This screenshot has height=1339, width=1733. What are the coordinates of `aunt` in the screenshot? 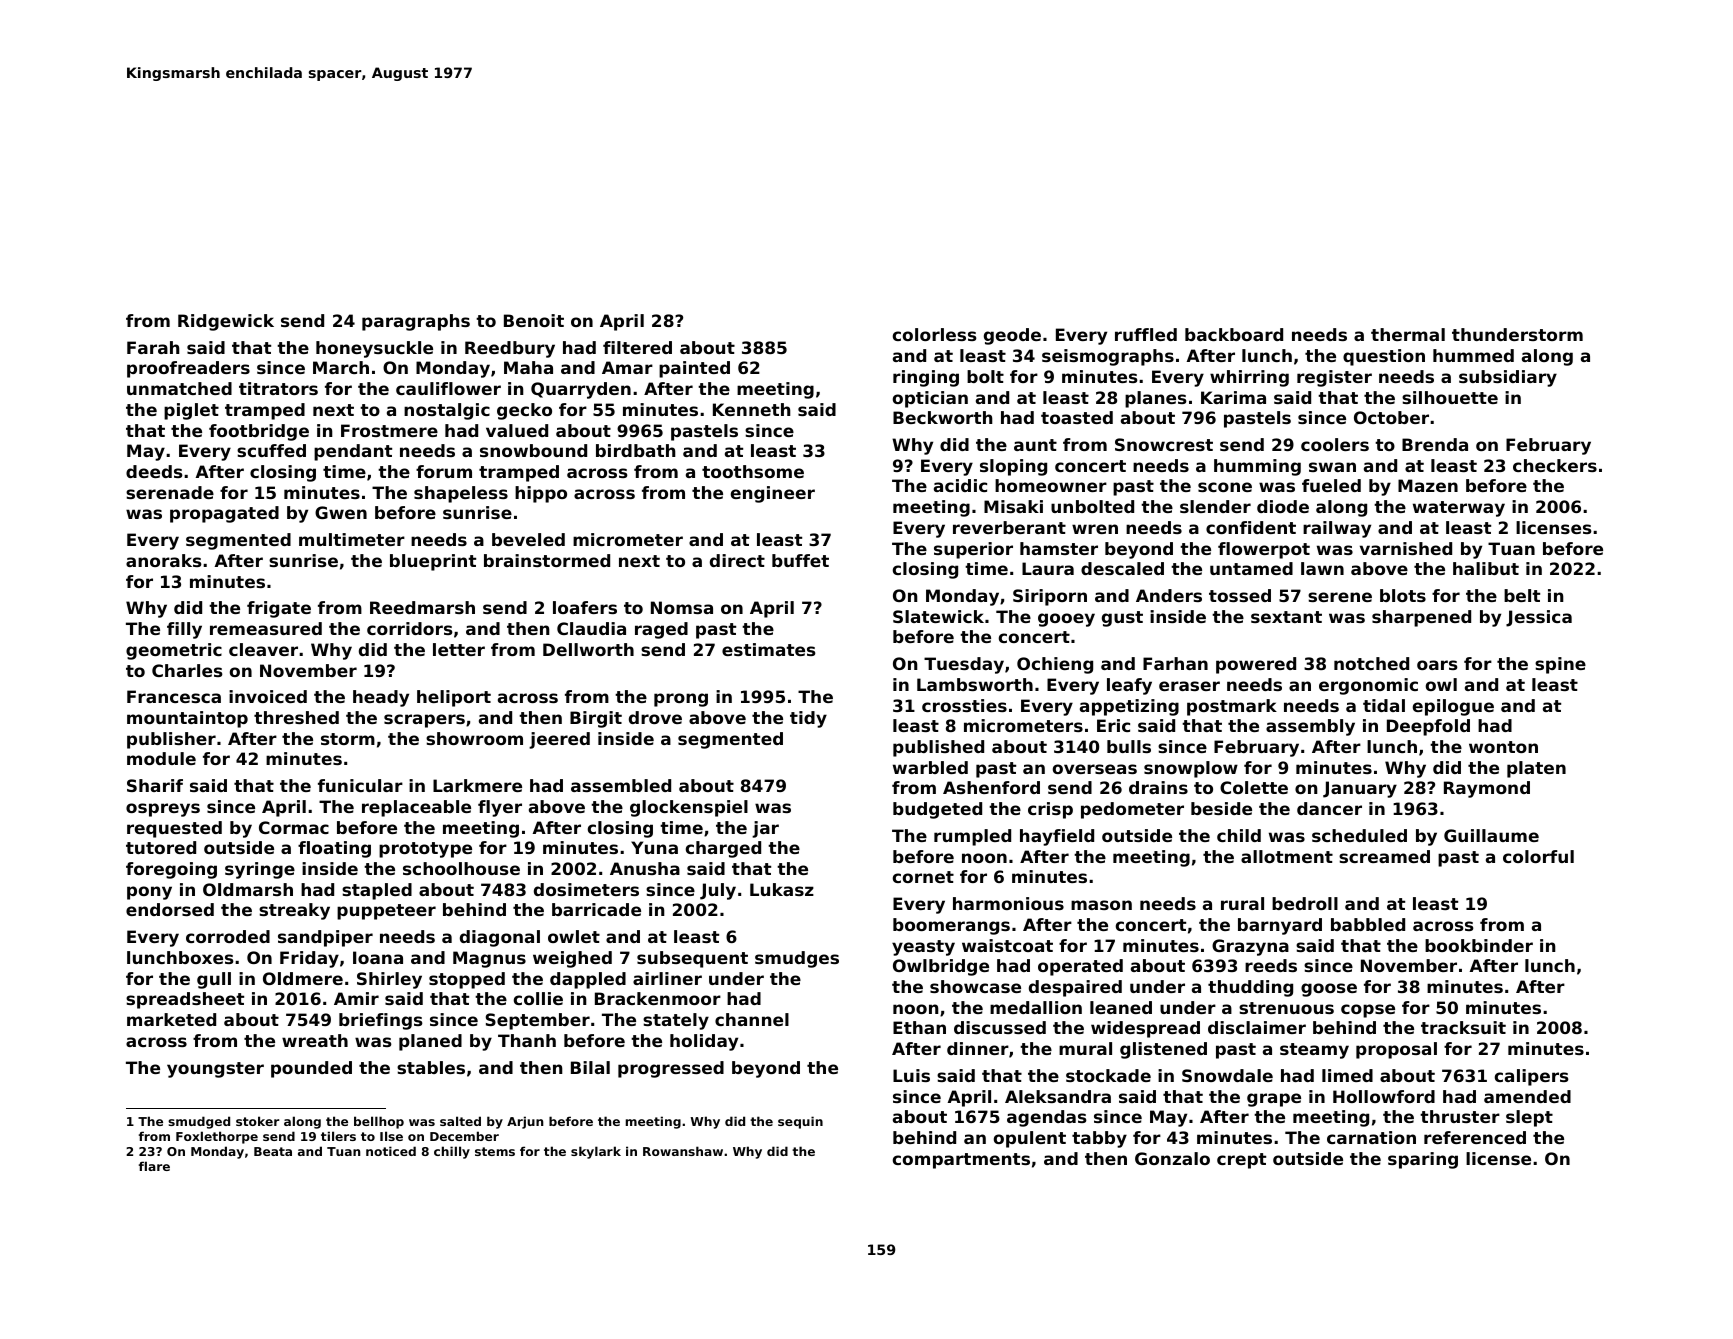 It's located at (1035, 445).
